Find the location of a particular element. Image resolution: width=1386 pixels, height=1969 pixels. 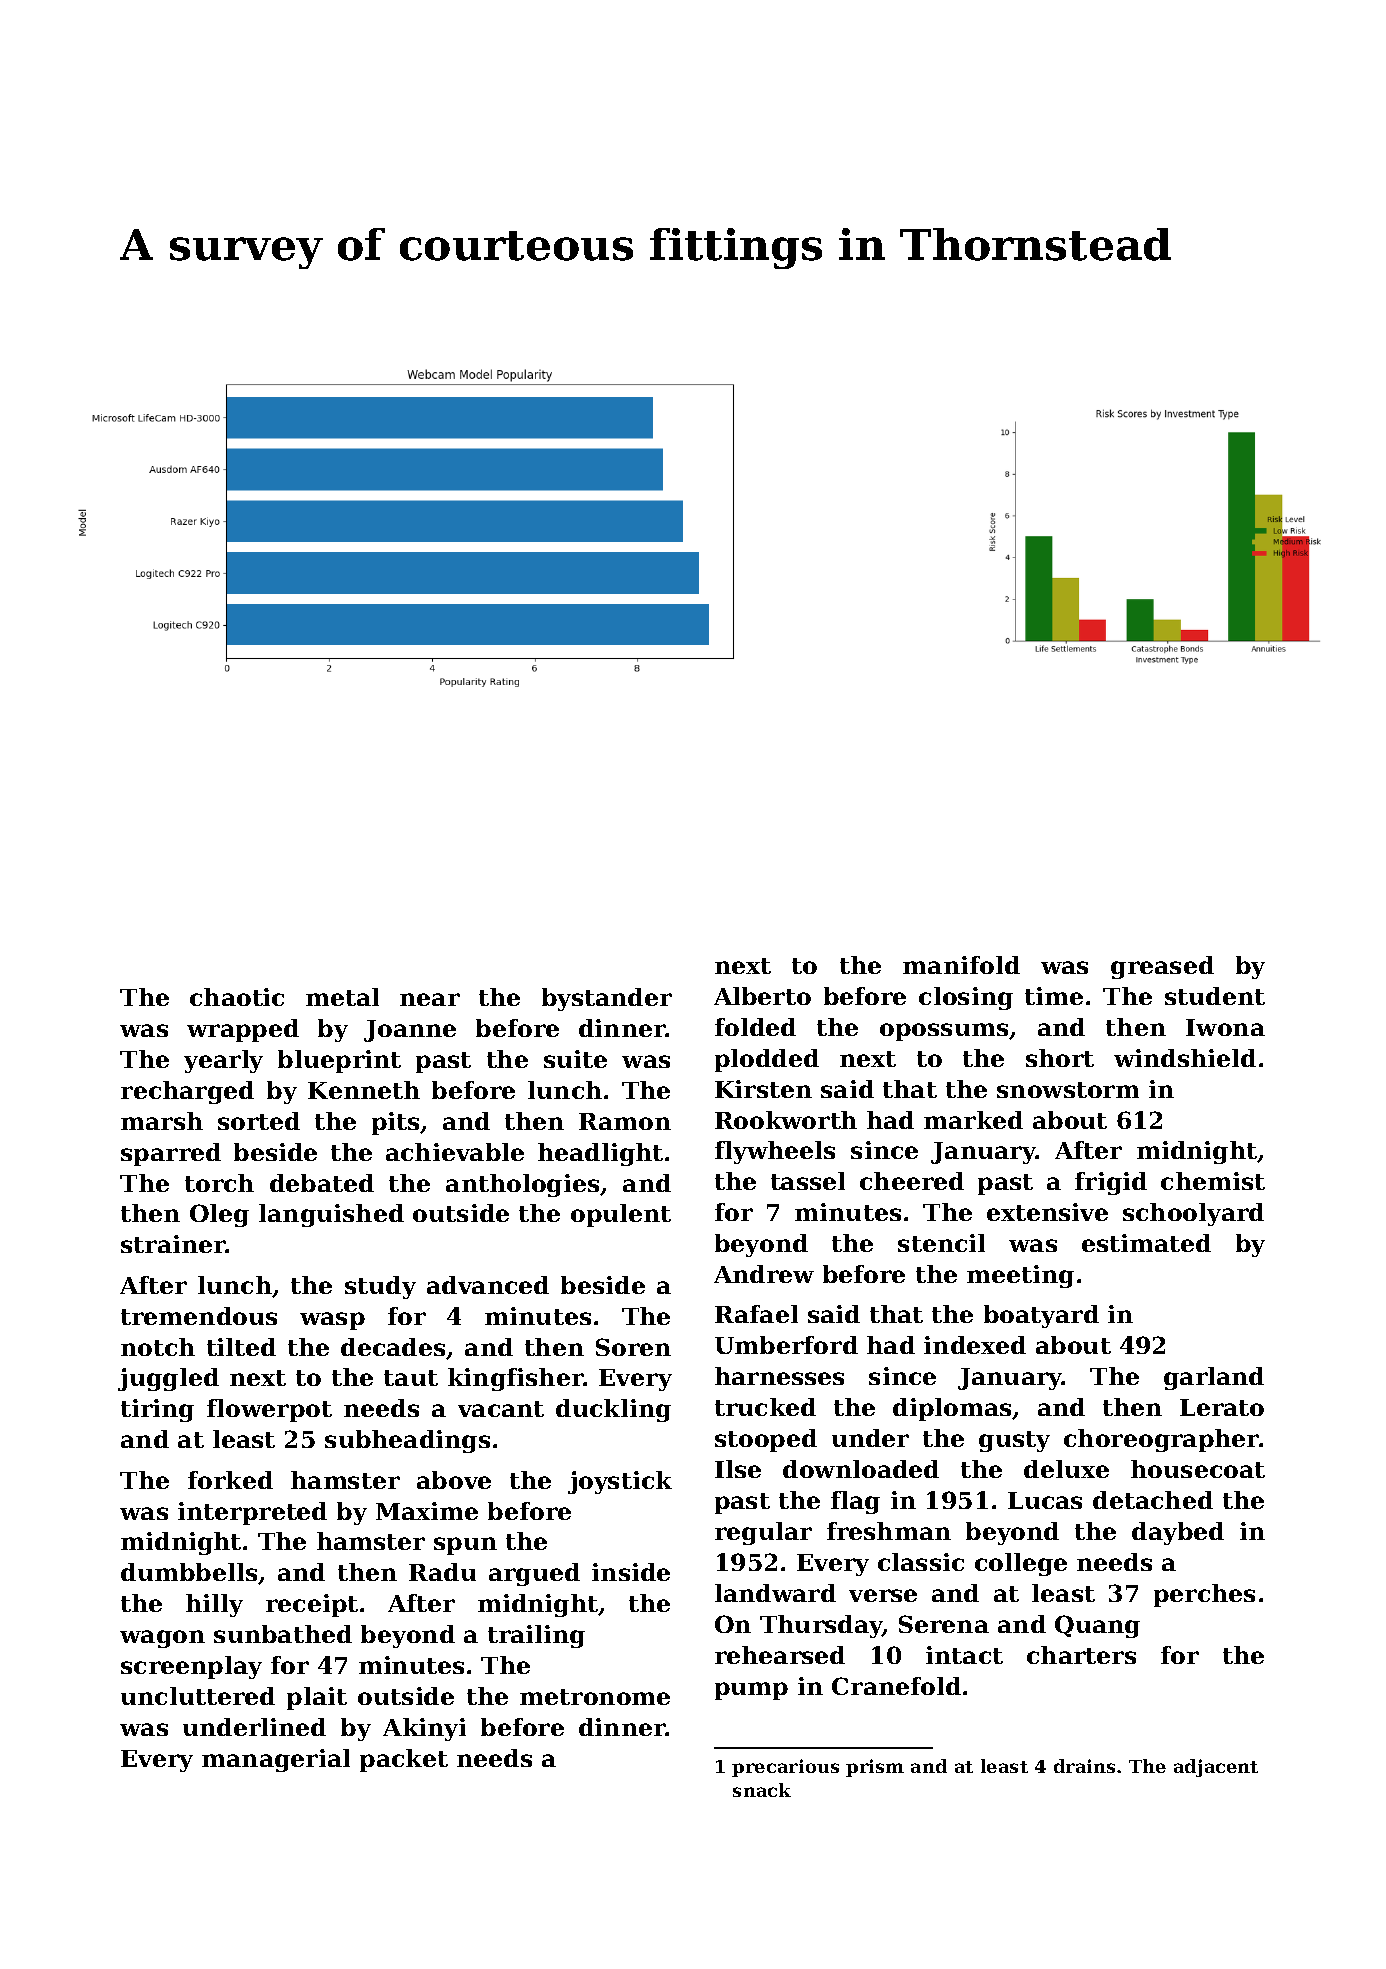

suite is located at coordinates (575, 1059).
